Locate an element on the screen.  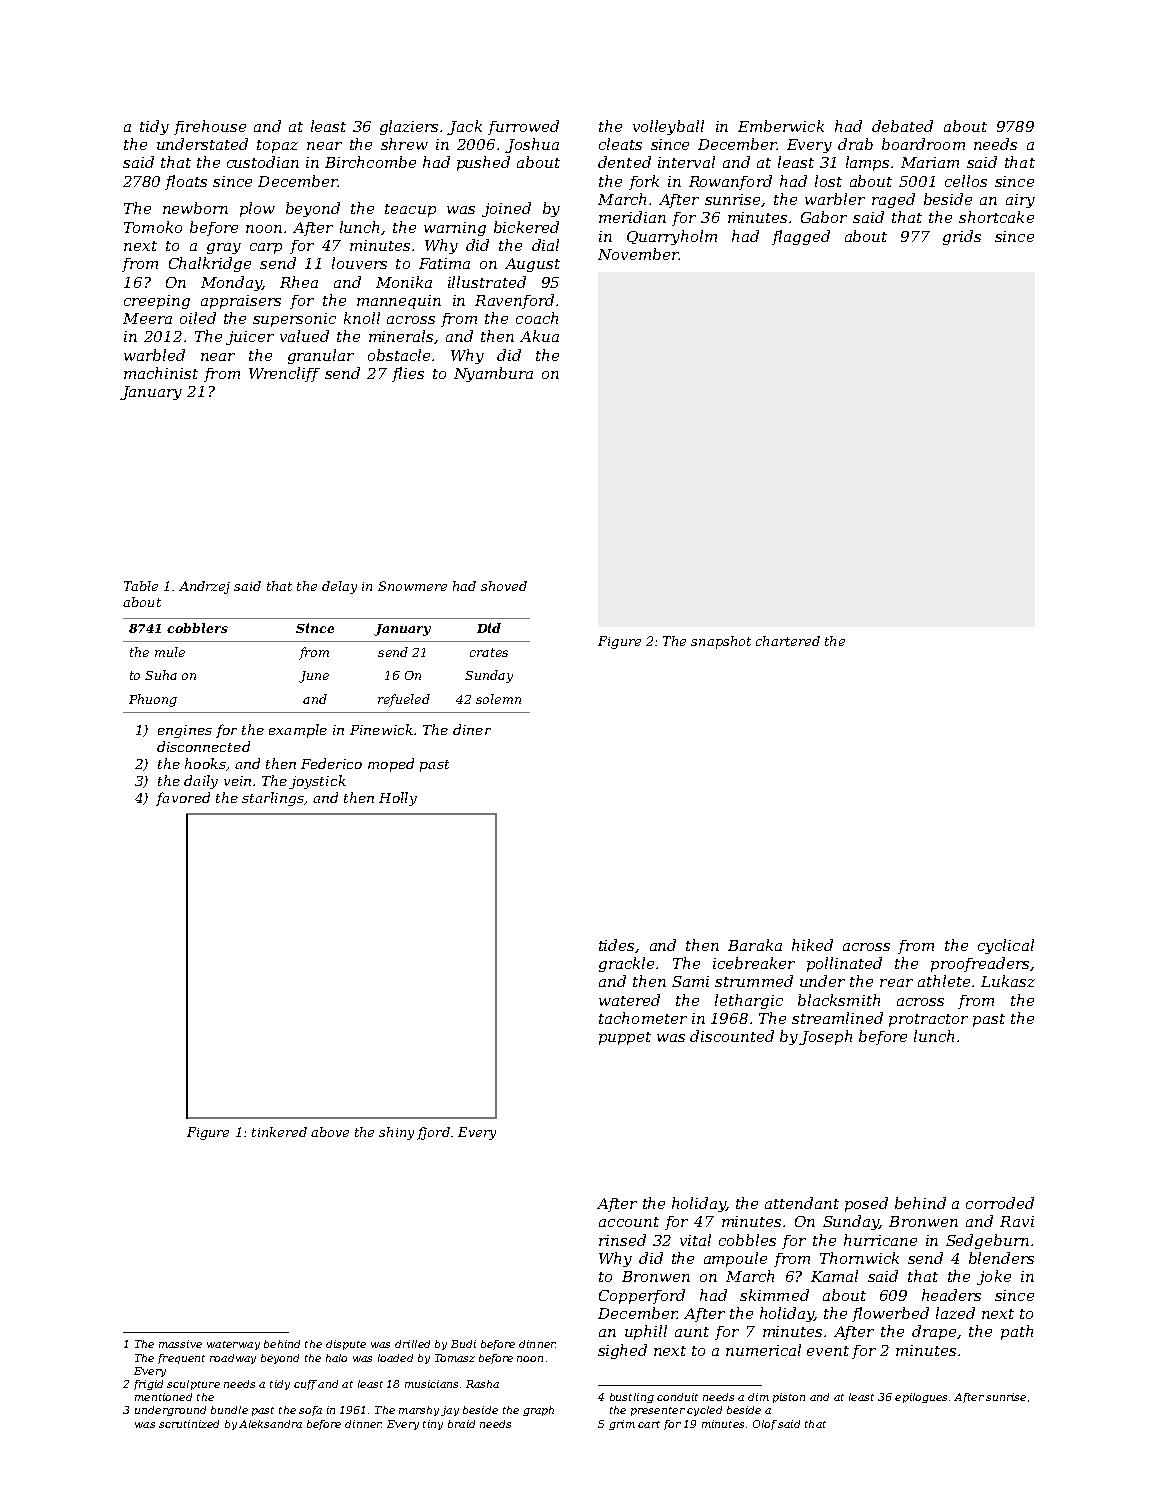
grids is located at coordinates (962, 237).
